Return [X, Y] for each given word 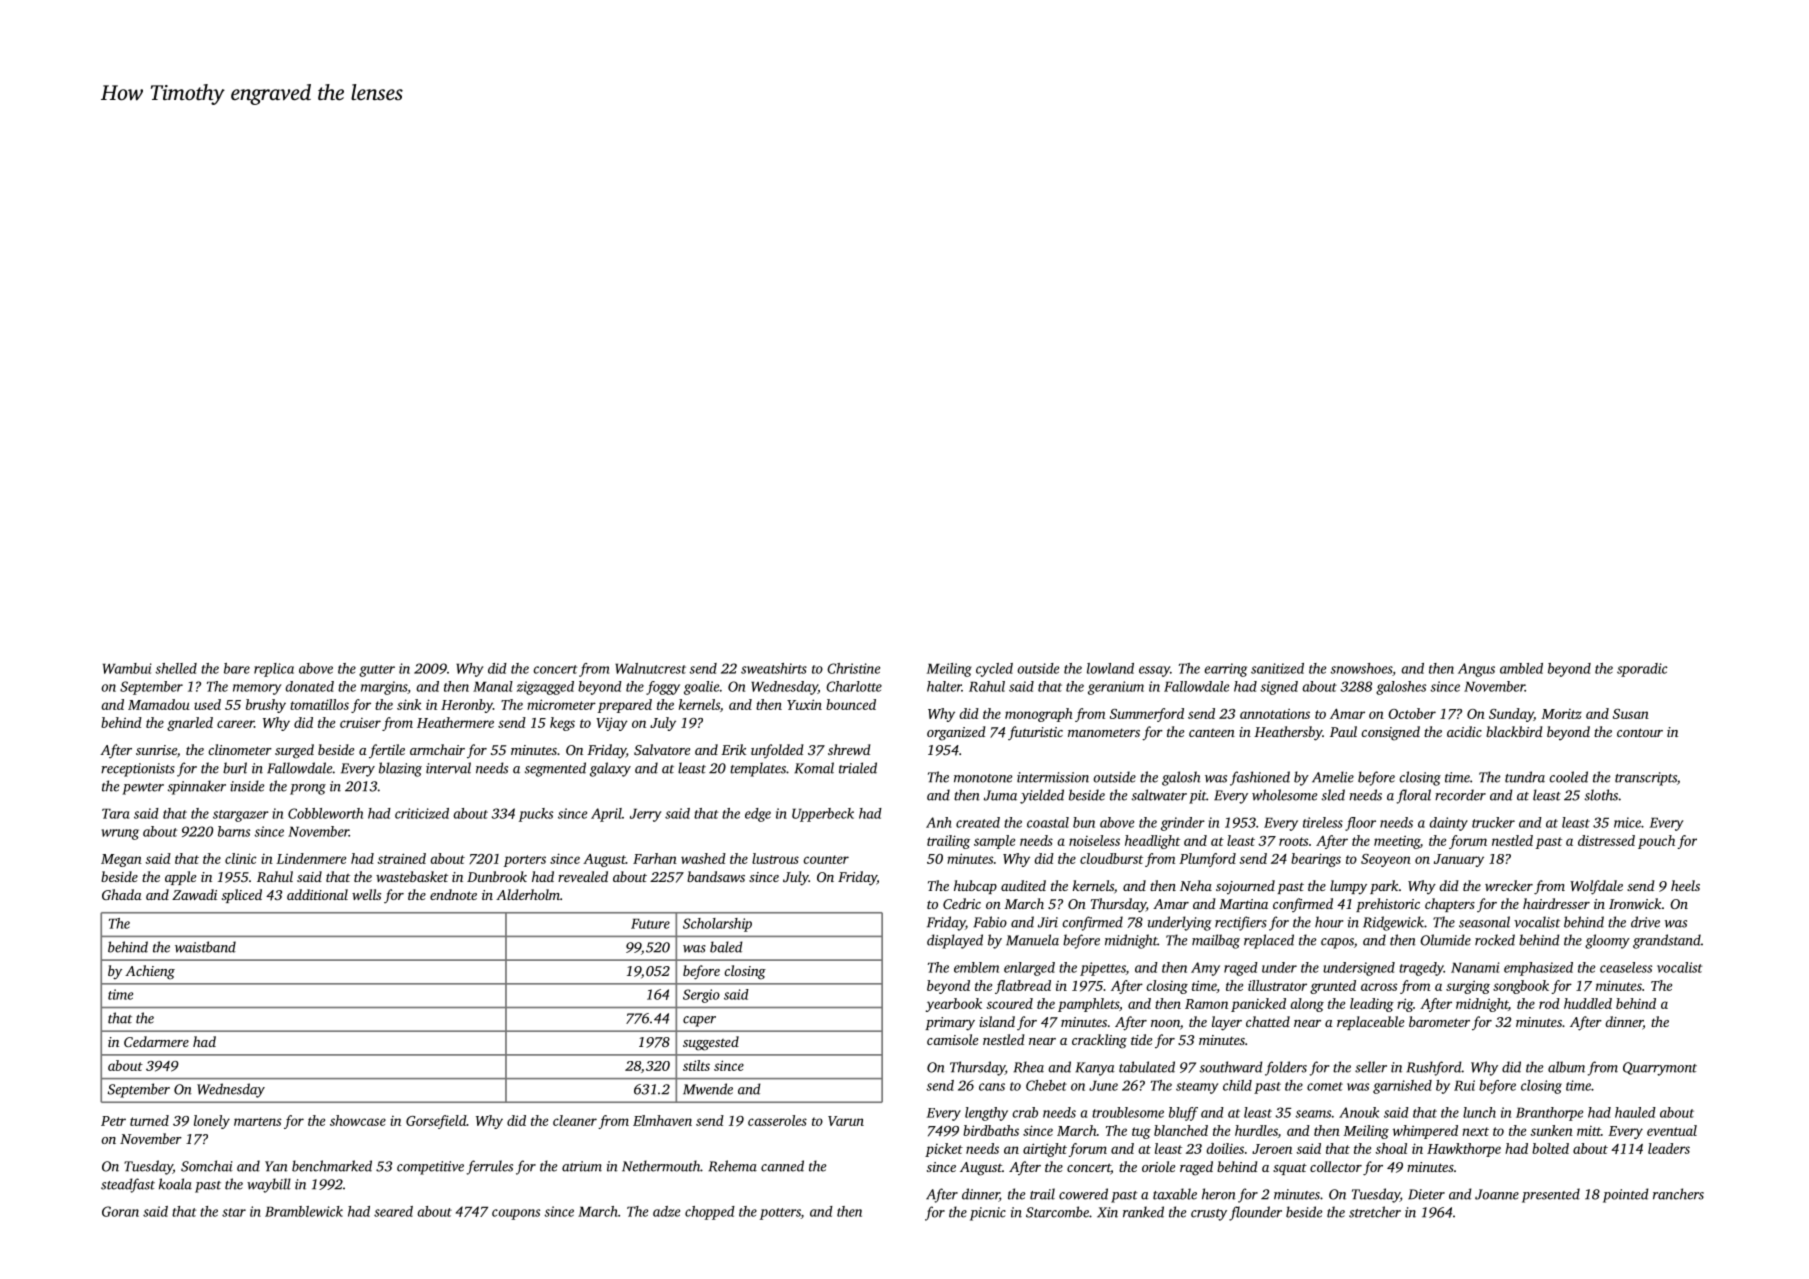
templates [758, 769]
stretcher [1375, 1212]
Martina [1243, 904]
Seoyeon [1386, 860]
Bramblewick [304, 1211]
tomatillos [319, 704]
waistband [205, 947]
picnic [988, 1214]
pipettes [1103, 969]
